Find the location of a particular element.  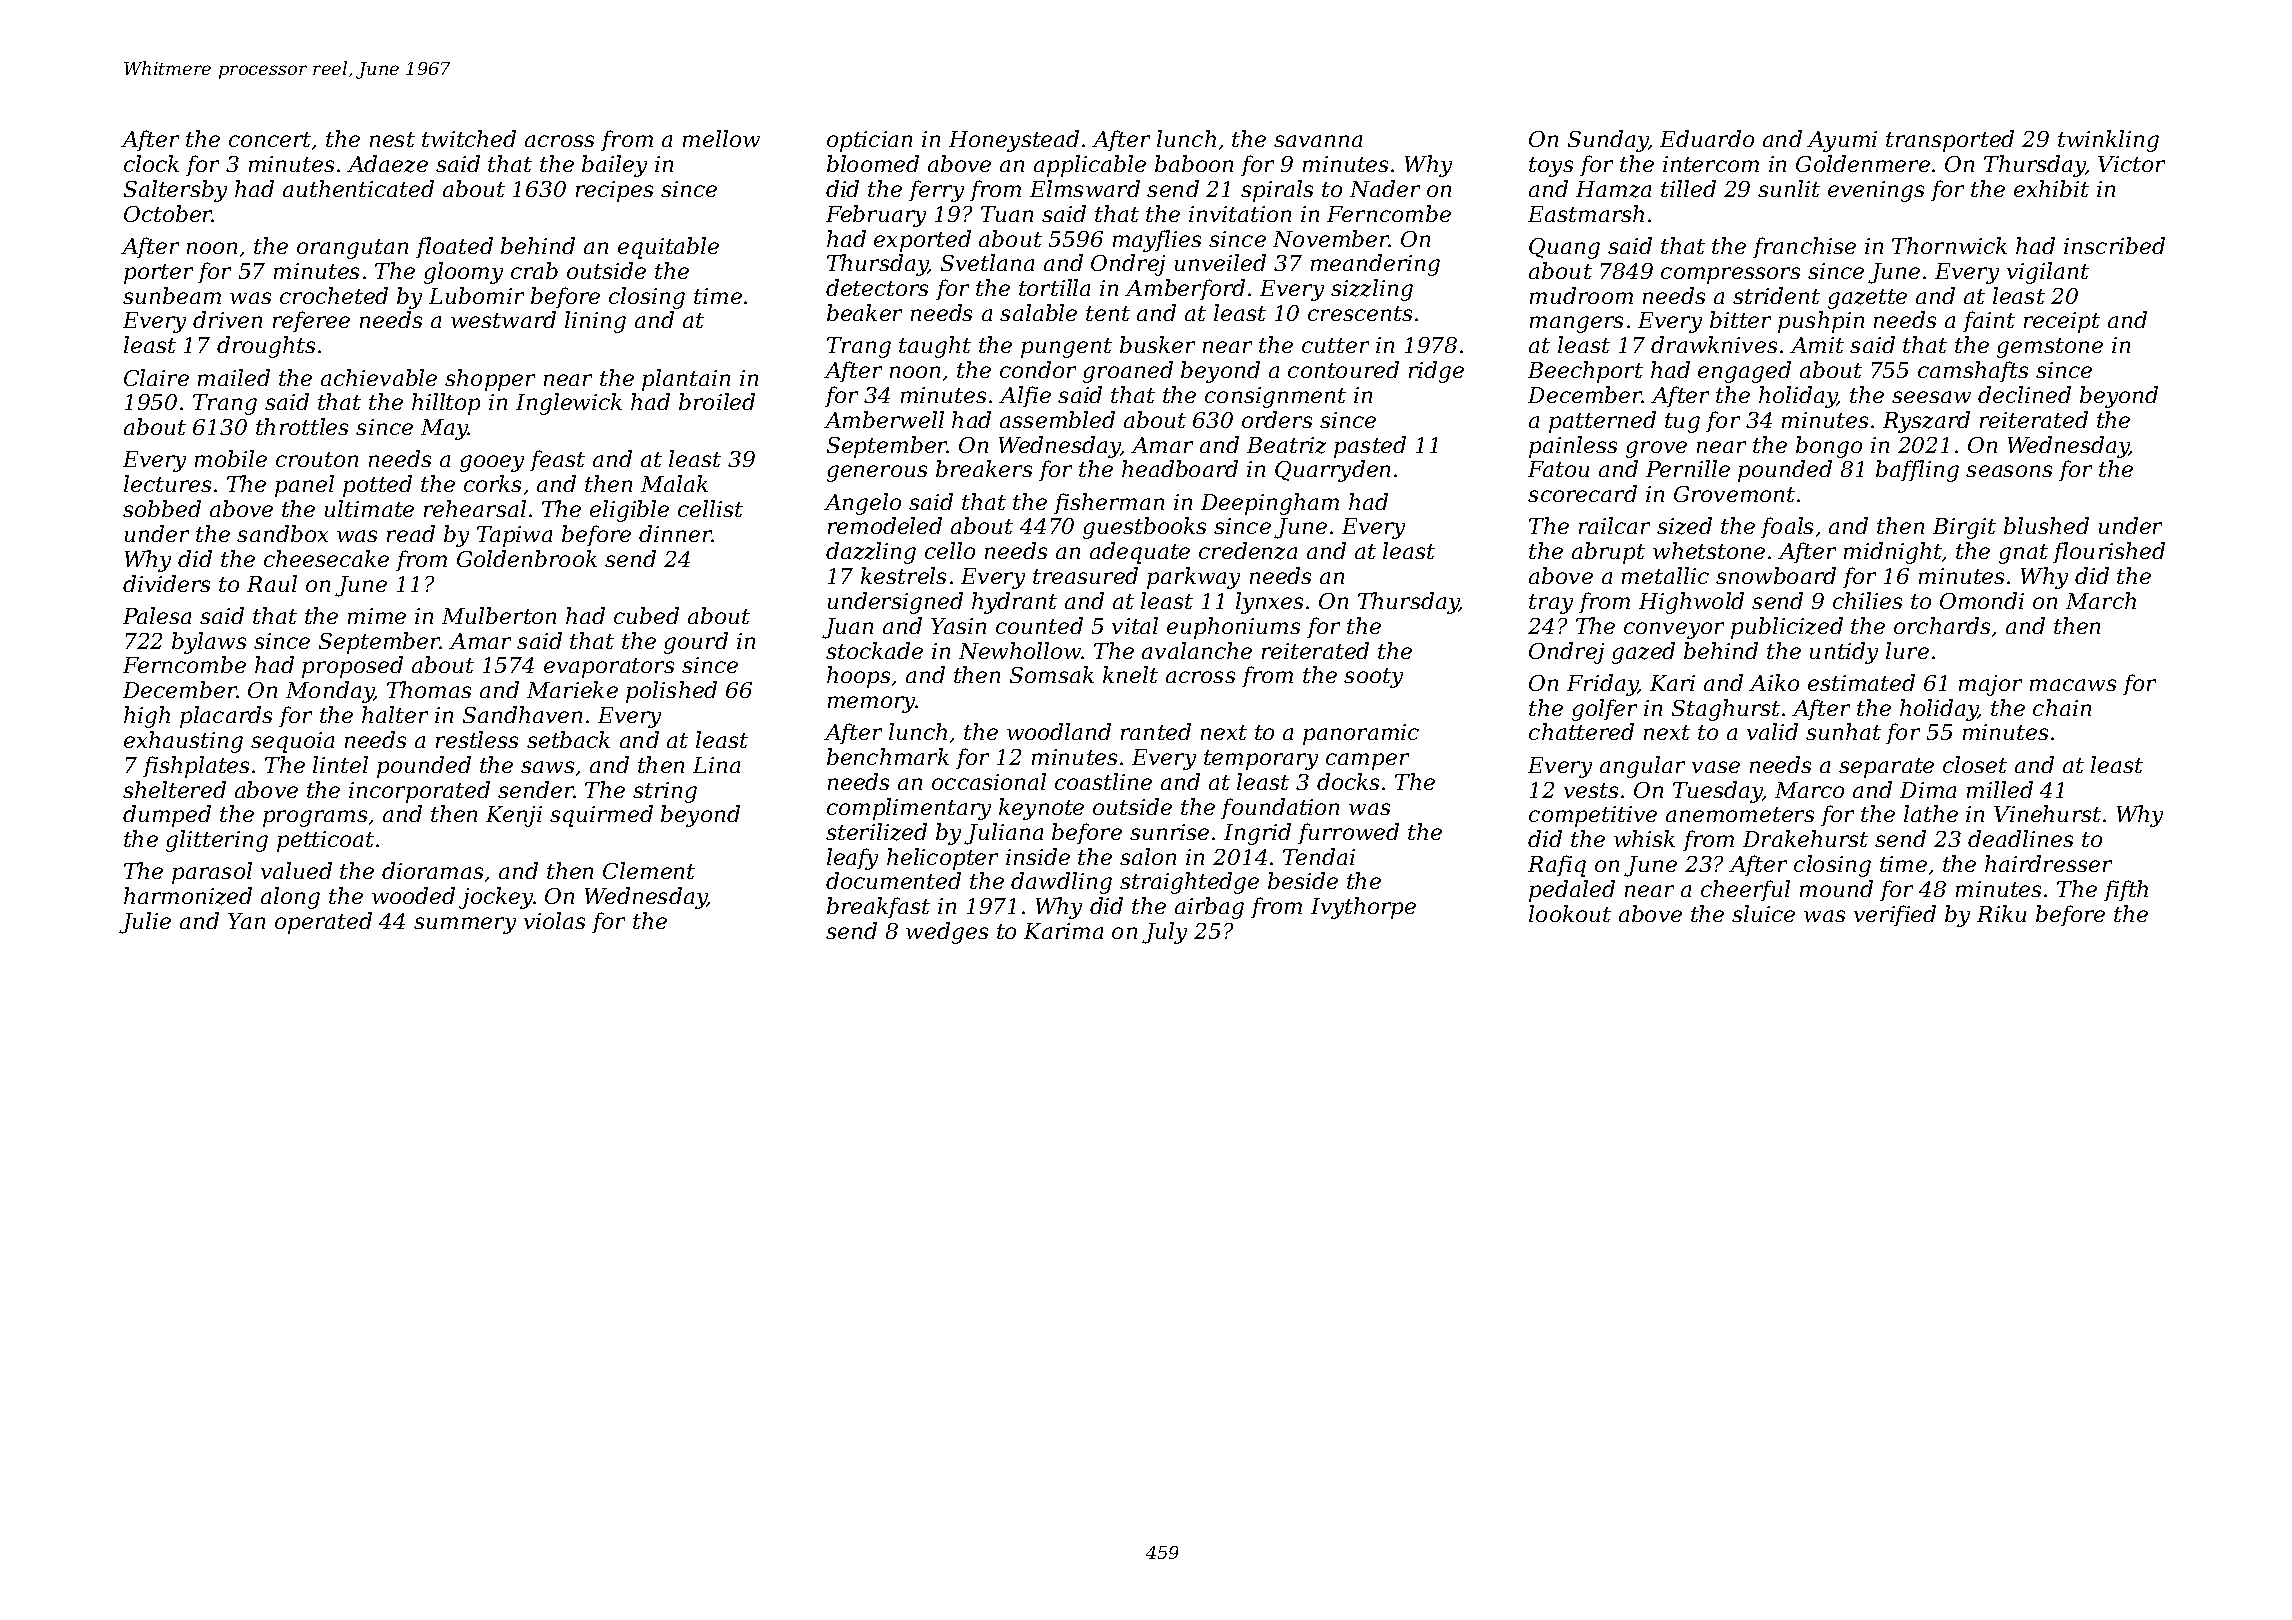

Yan is located at coordinates (246, 921).
